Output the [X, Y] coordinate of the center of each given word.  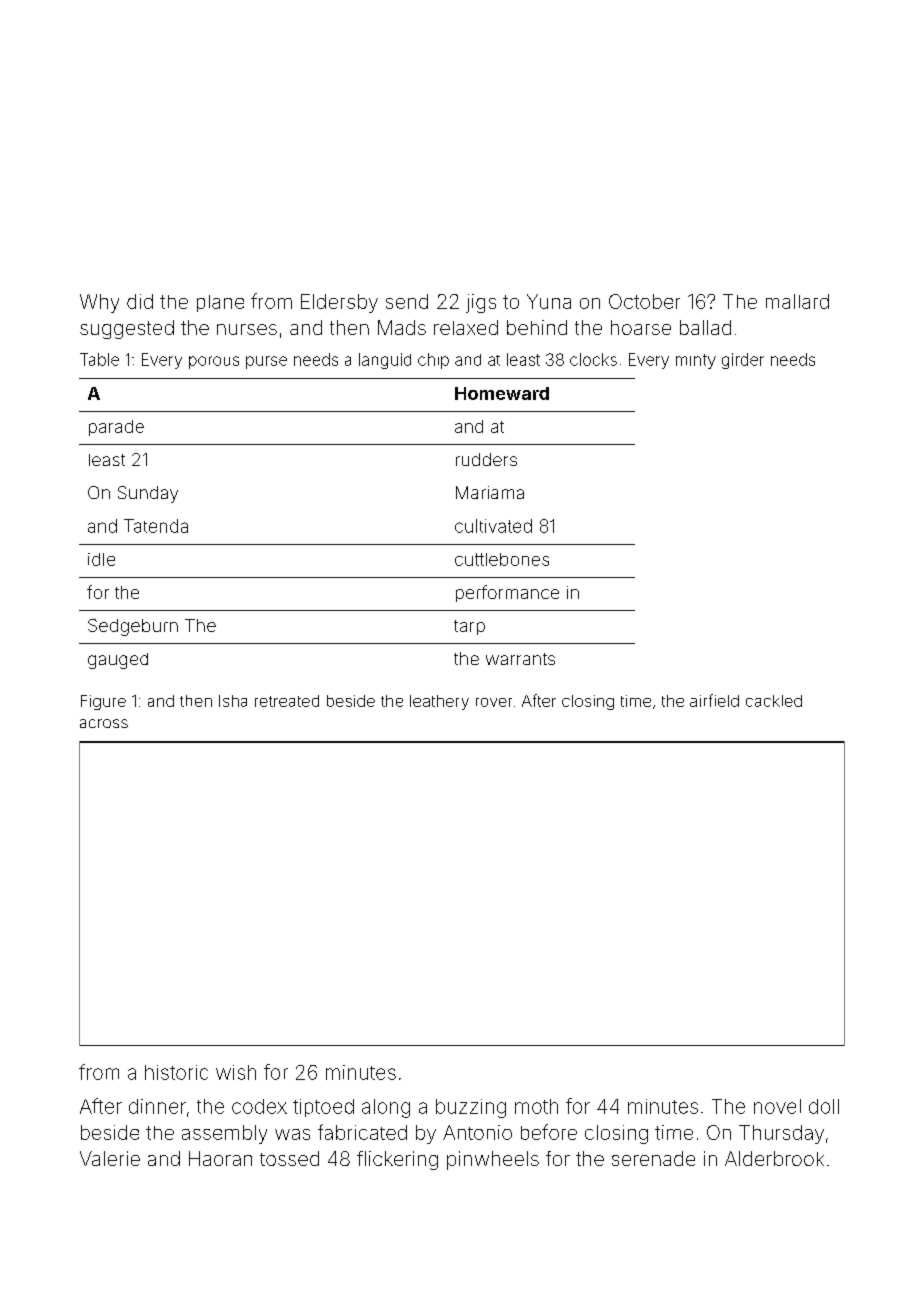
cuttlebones [502, 559]
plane [220, 303]
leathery [439, 702]
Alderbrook [774, 1158]
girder [743, 361]
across [104, 723]
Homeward [502, 393]
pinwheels [493, 1160]
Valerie [110, 1158]
